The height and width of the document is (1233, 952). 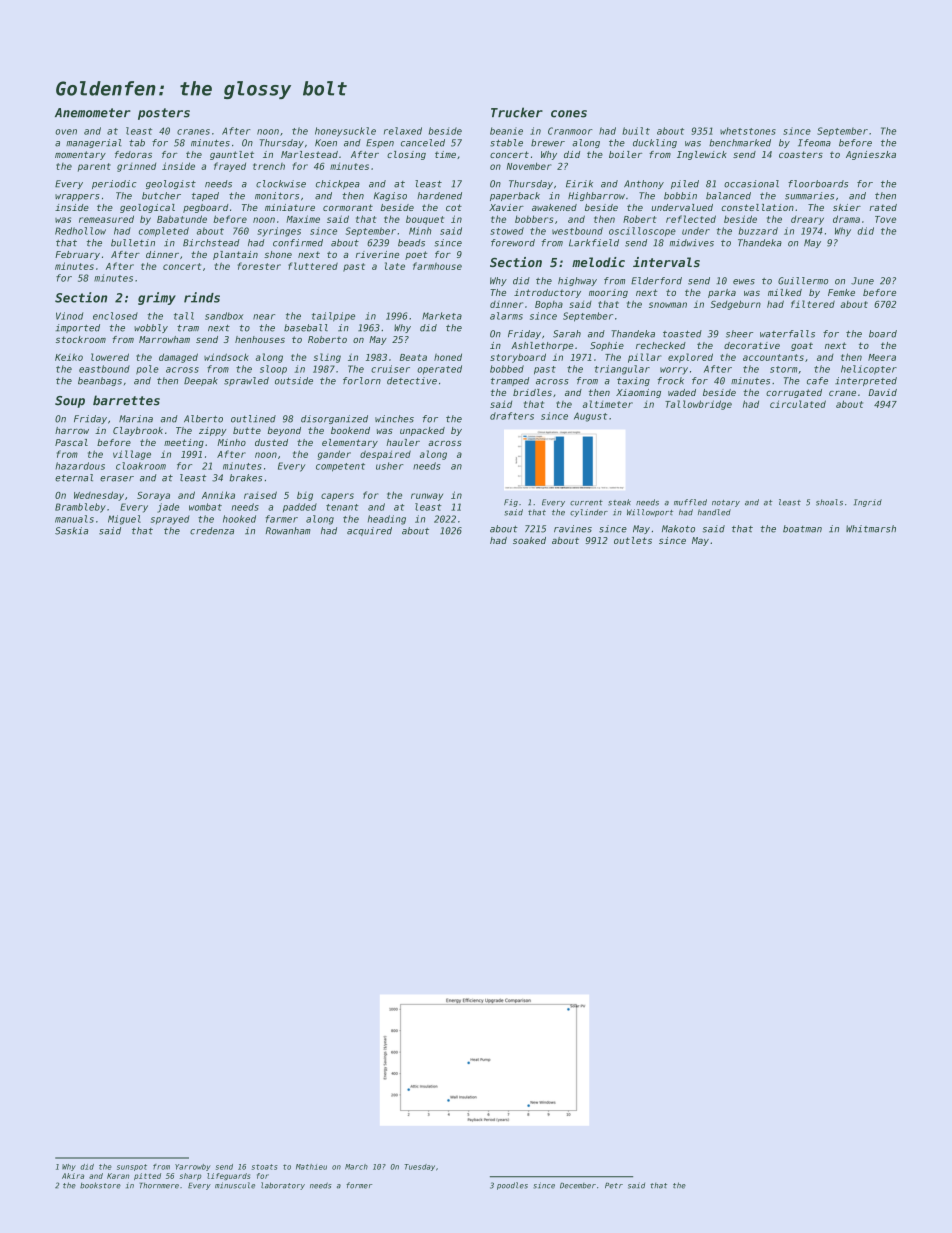 What do you see at coordinates (871, 529) in the document?
I see `Whitmarsh` at bounding box center [871, 529].
